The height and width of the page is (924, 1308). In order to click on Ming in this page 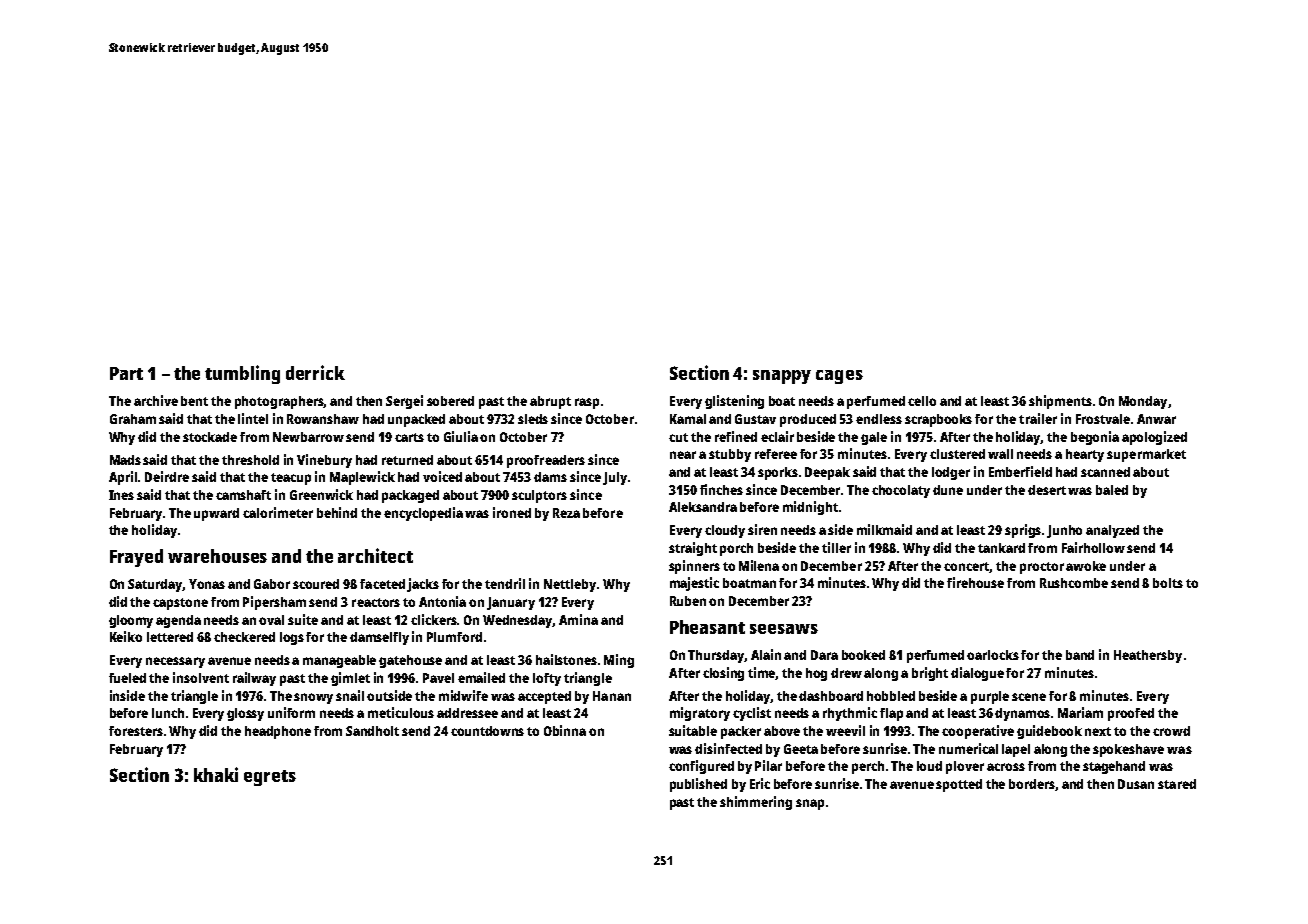, I will do `click(619, 661)`.
